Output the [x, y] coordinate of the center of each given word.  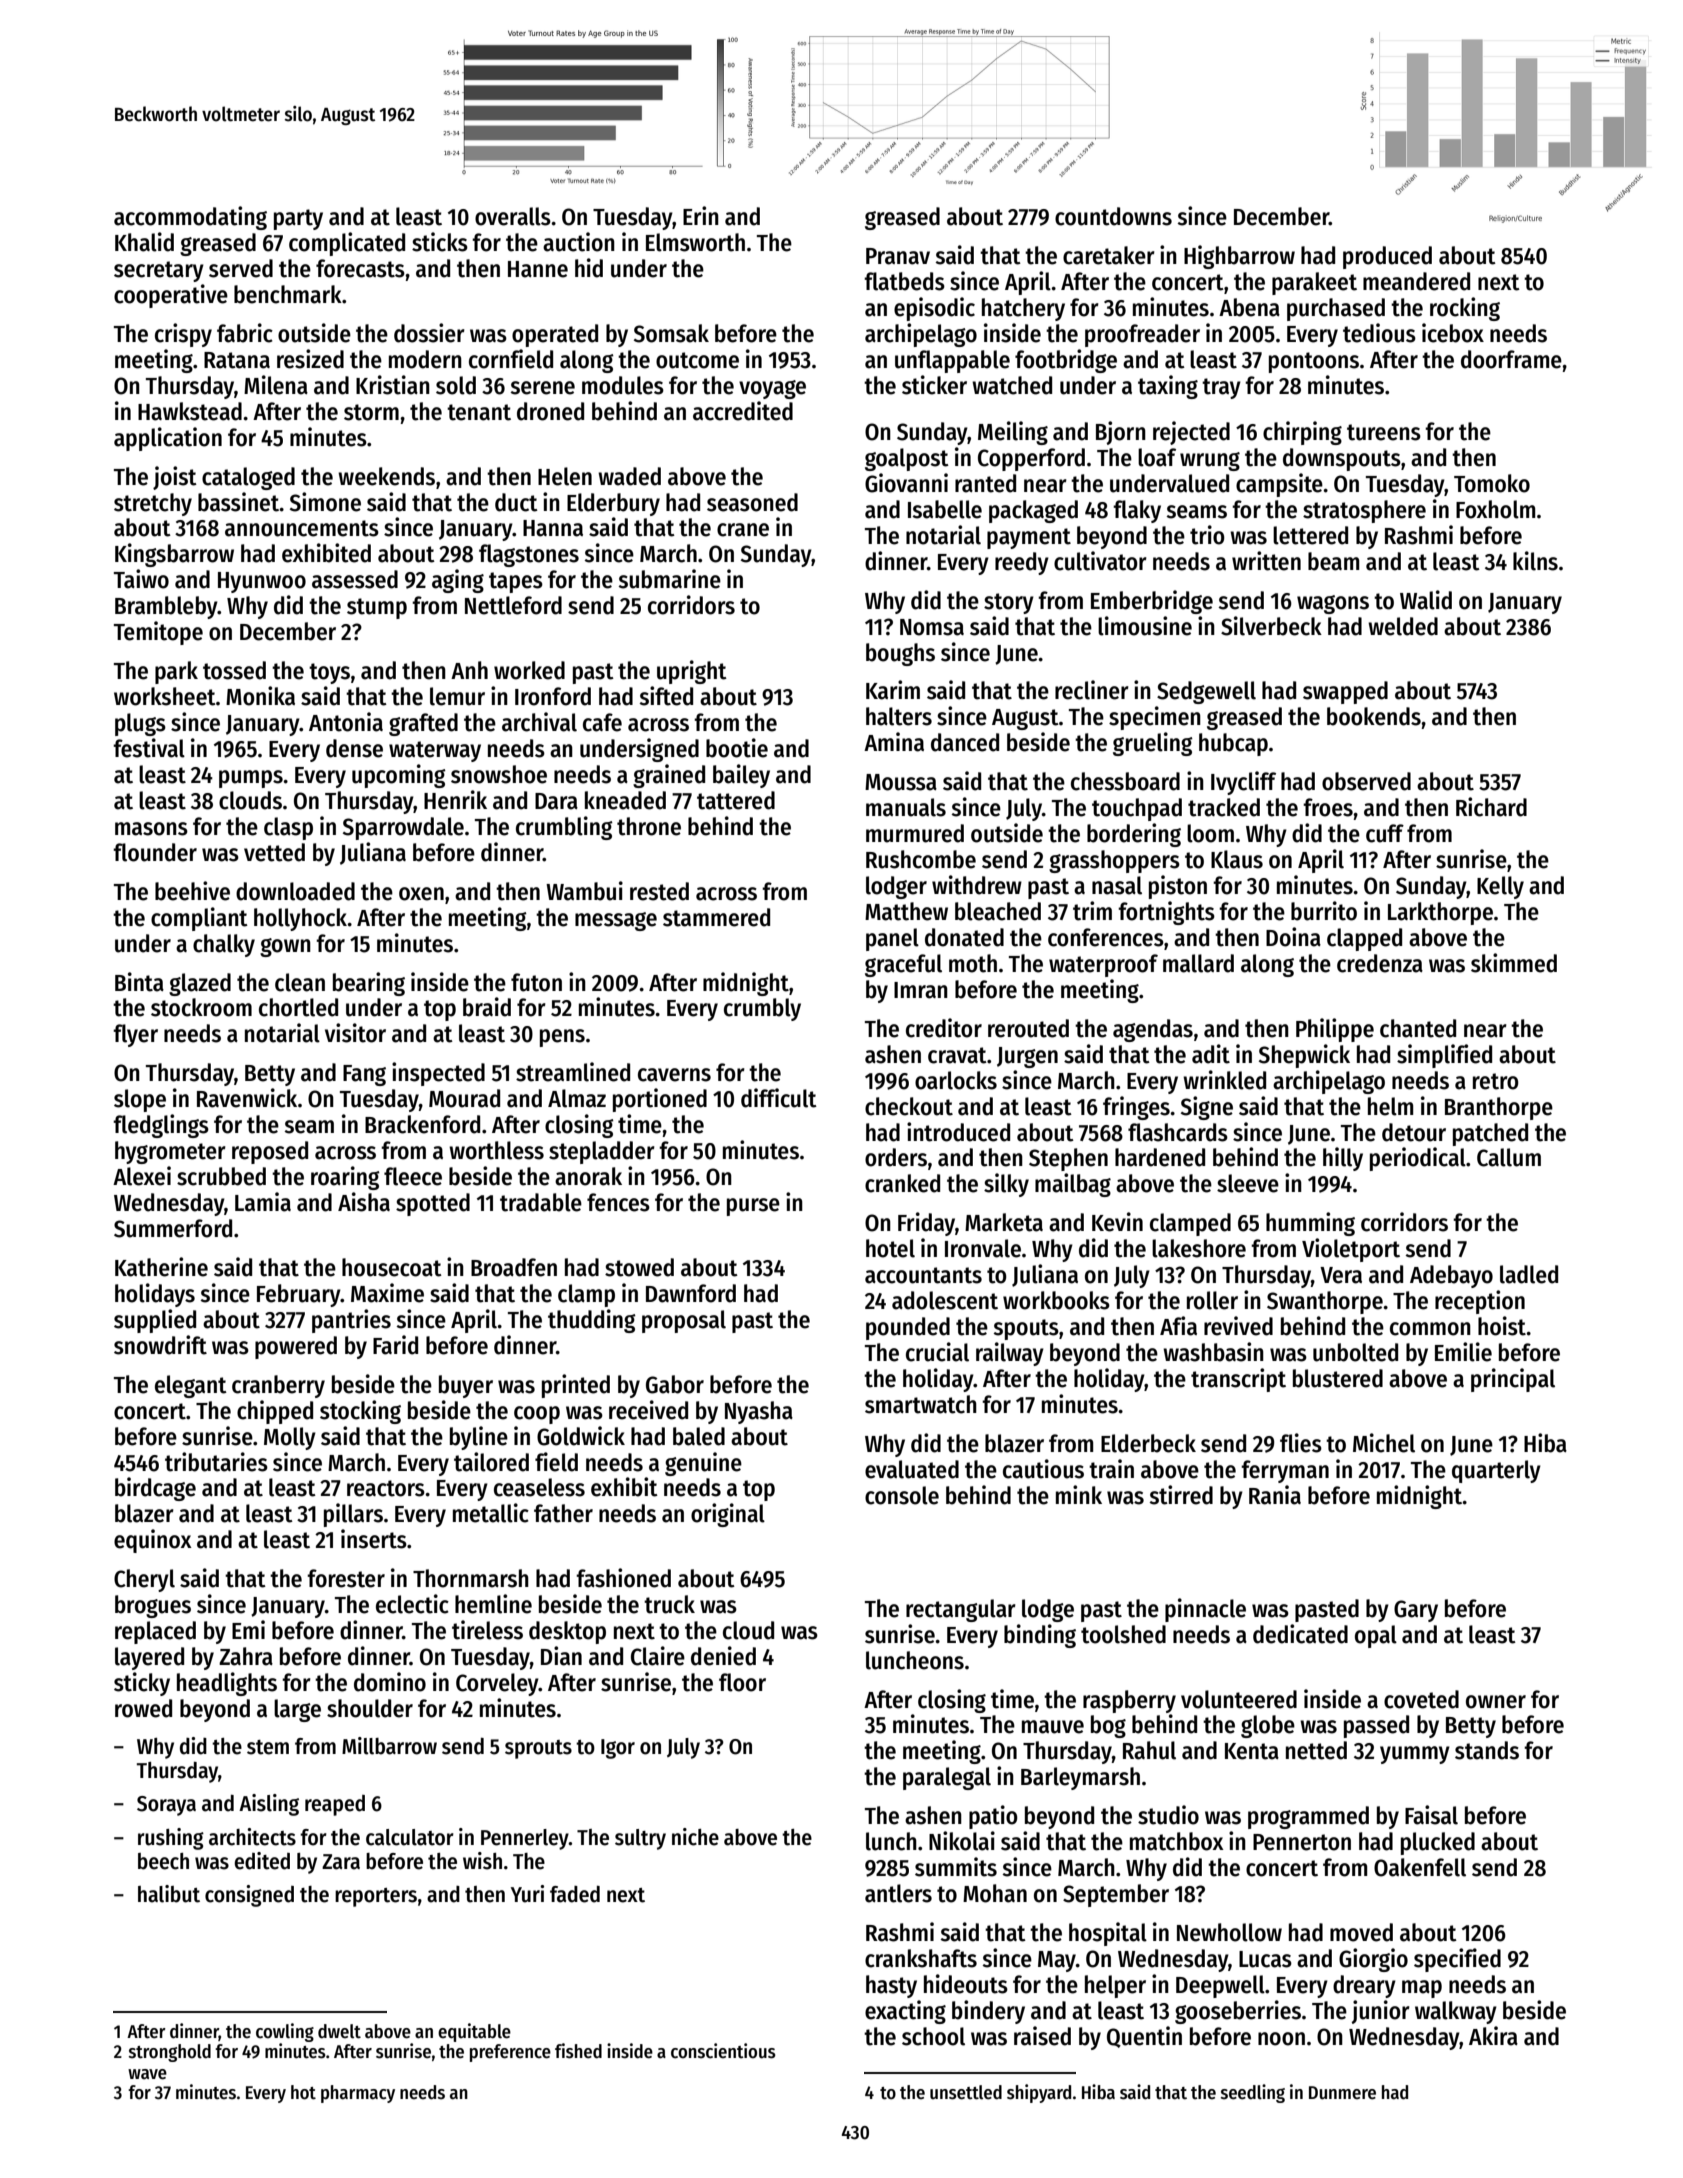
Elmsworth [695, 242]
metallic [491, 1513]
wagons [1333, 604]
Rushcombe [921, 859]
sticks [440, 242]
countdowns [1113, 216]
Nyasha [759, 1412]
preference [510, 2053]
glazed [200, 984]
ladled [1529, 1274]
